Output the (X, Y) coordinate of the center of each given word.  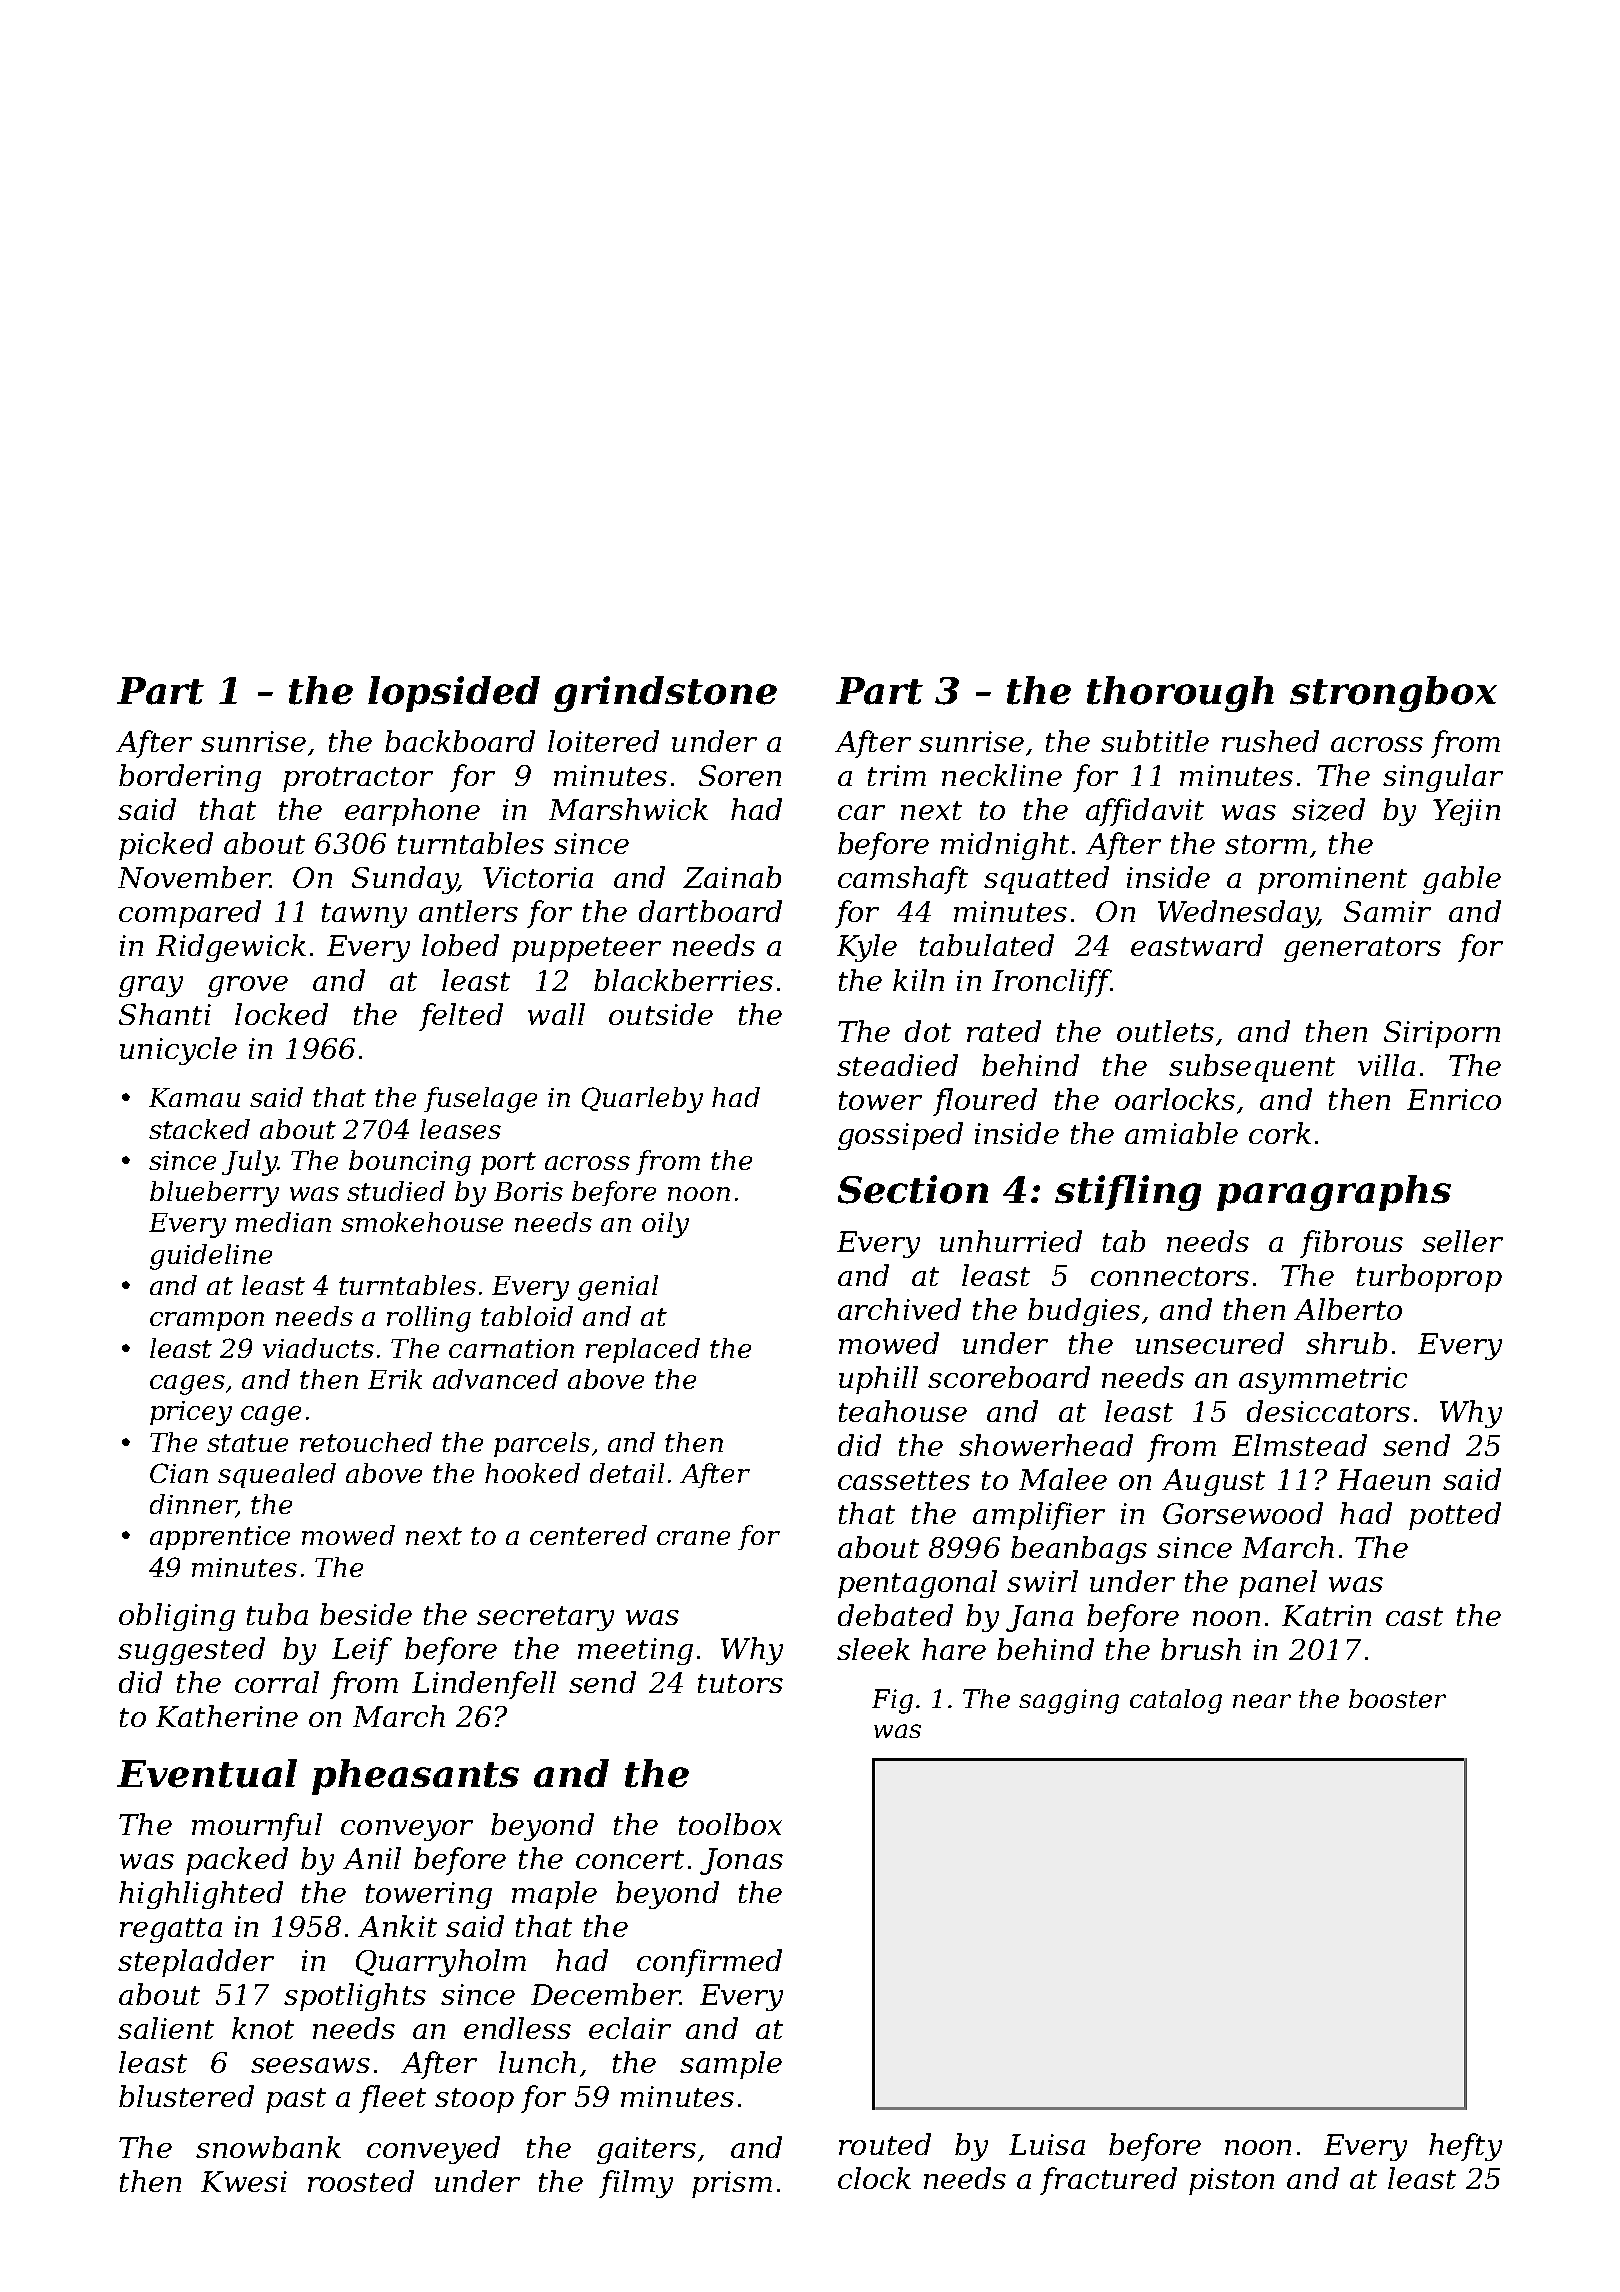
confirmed (709, 1963)
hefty (1465, 2147)
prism (732, 2184)
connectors (1170, 1276)
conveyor (407, 1830)
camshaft (903, 880)
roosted (361, 2181)
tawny (364, 915)
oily (665, 1225)
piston (1231, 2181)
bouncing (410, 1163)
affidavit (1145, 812)
